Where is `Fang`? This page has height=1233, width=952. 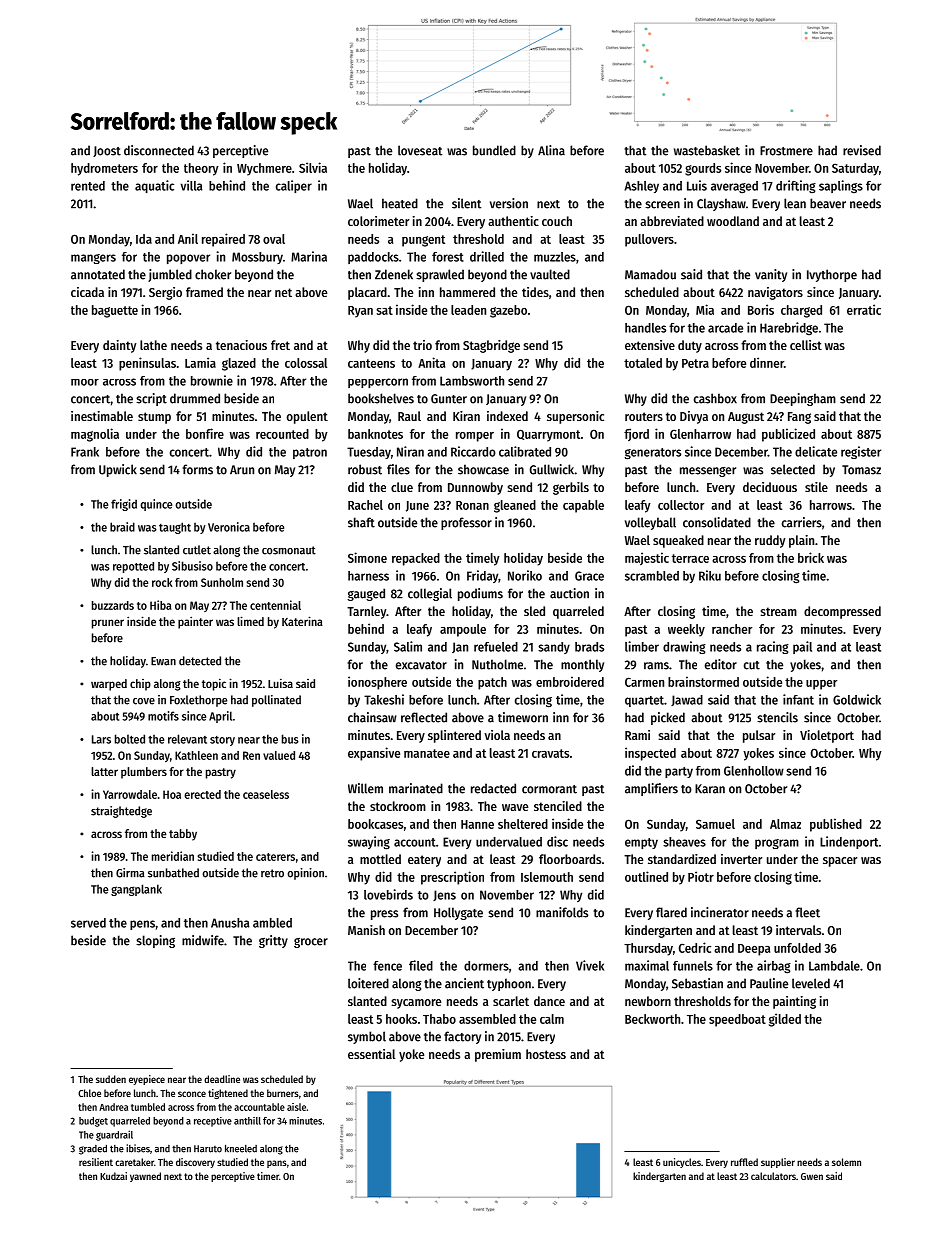
Fang is located at coordinates (799, 418).
